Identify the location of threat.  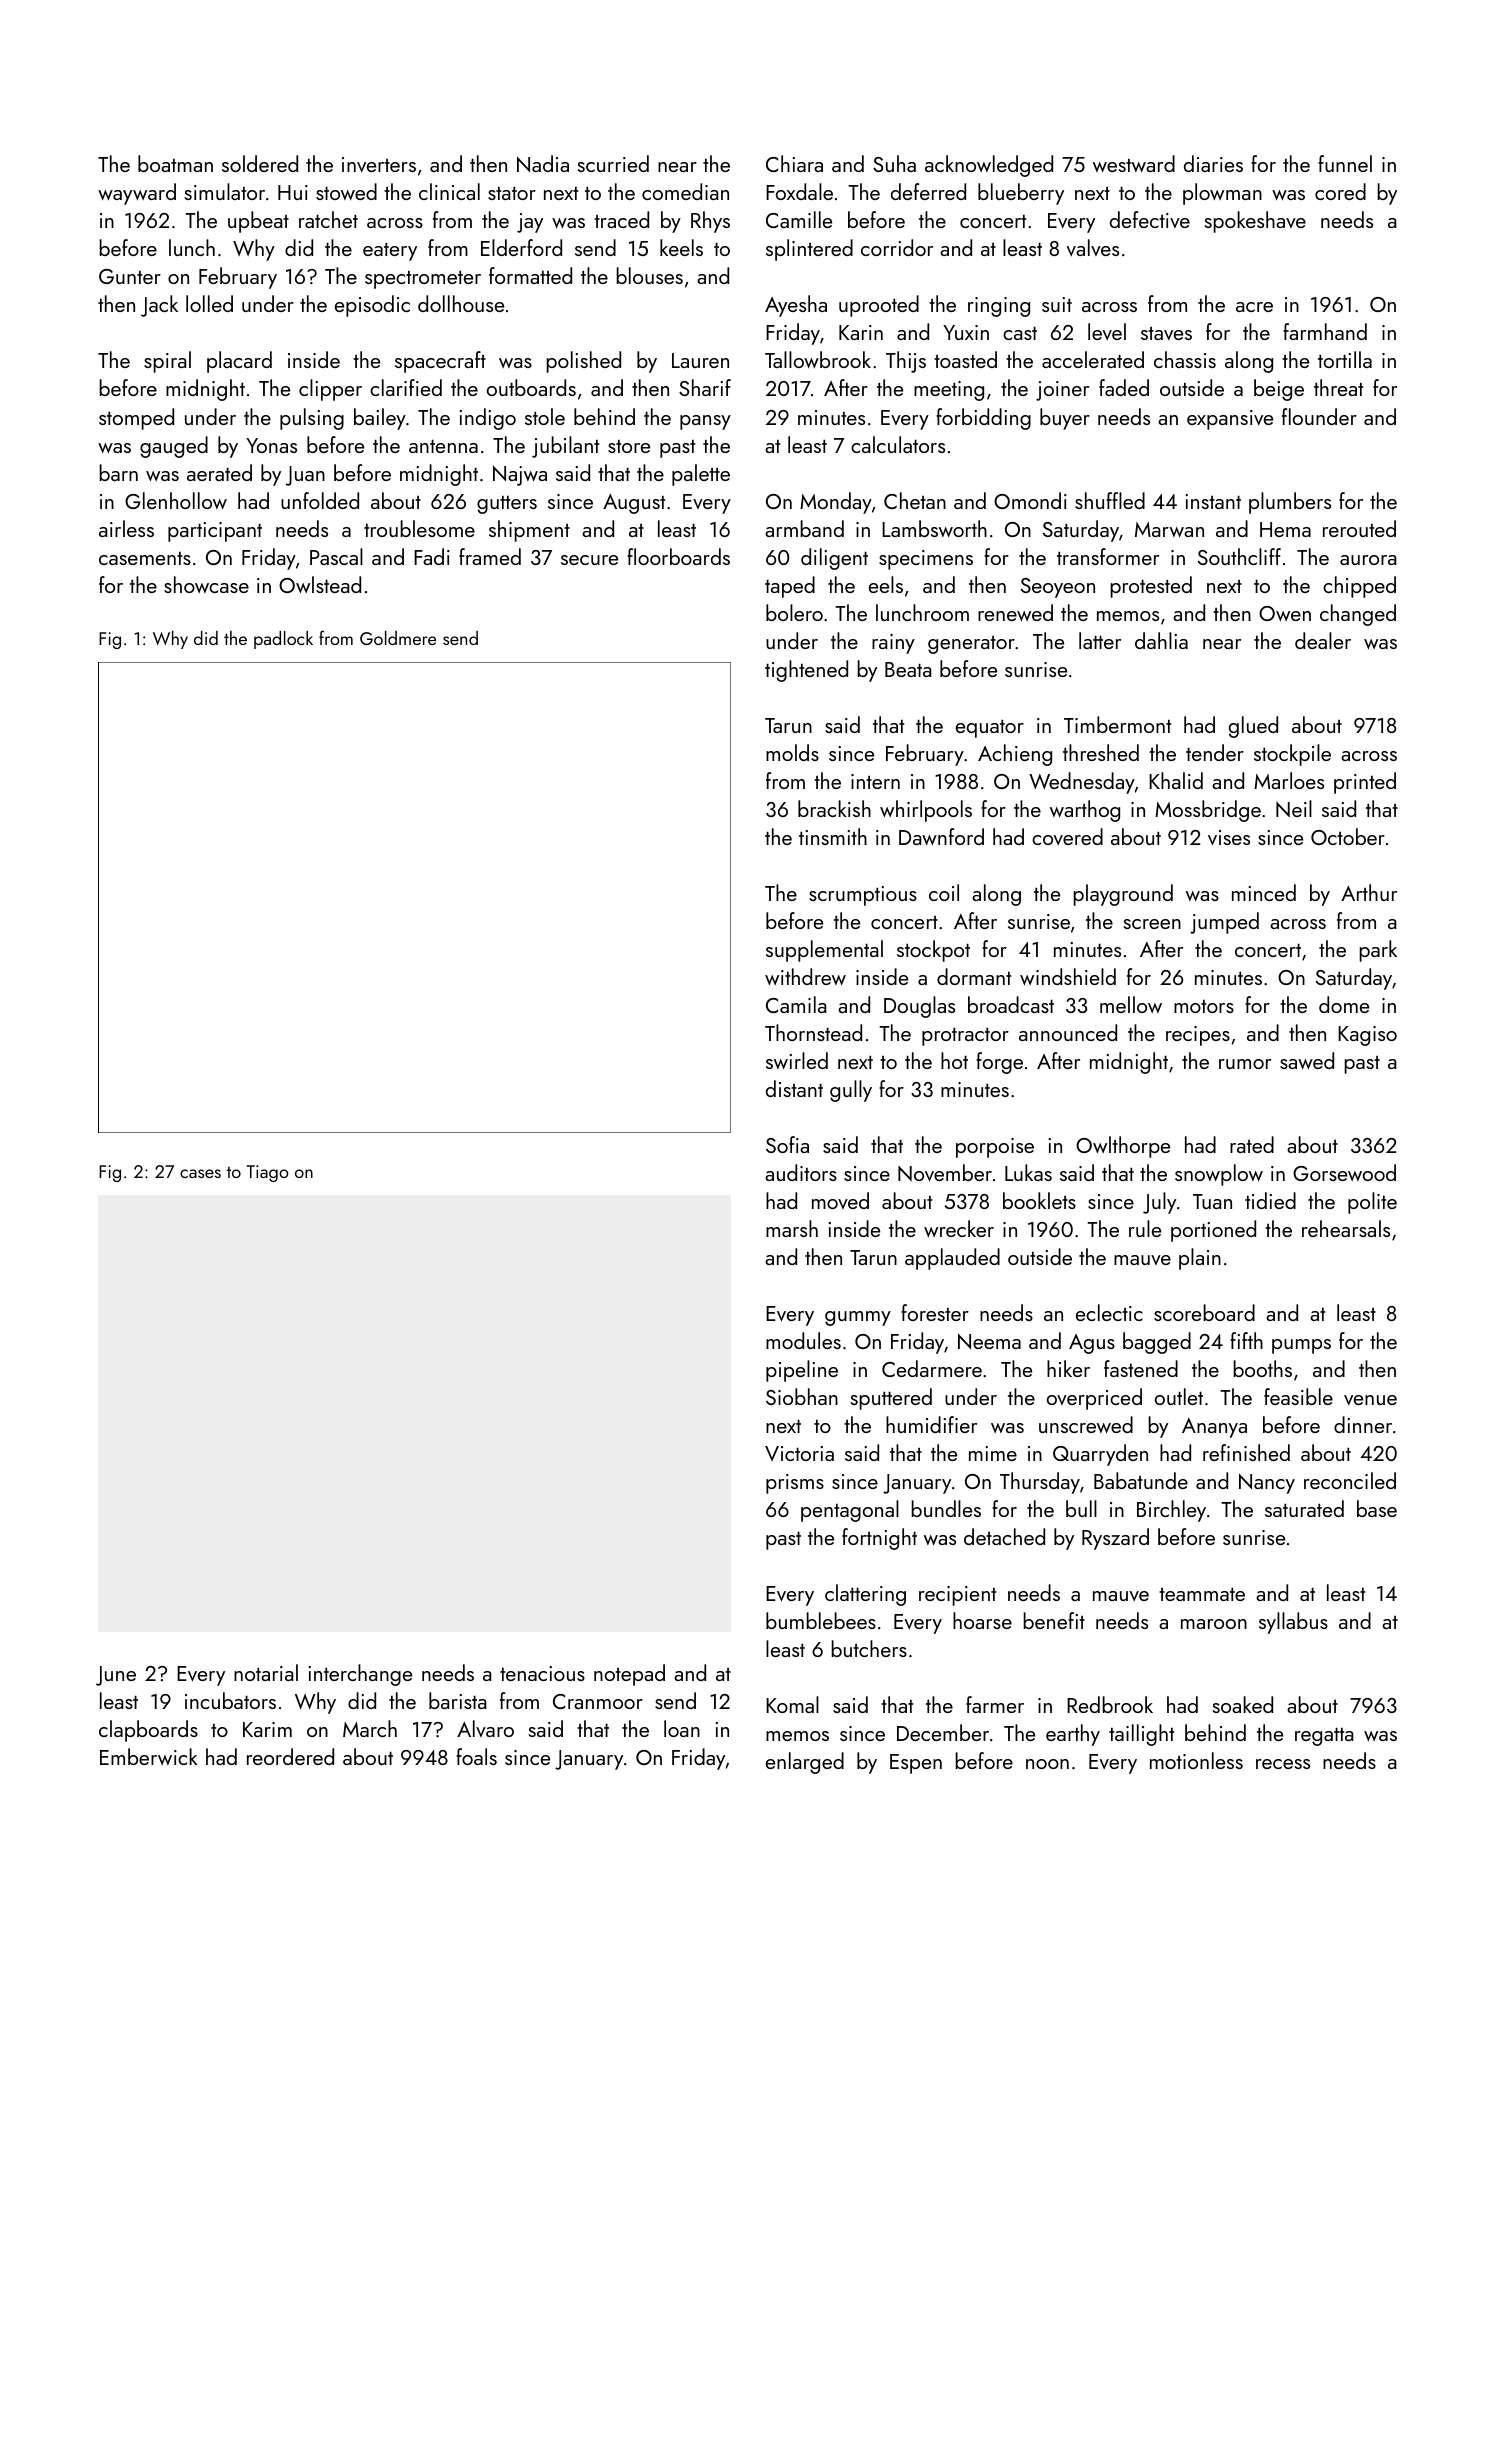
(1338, 387).
